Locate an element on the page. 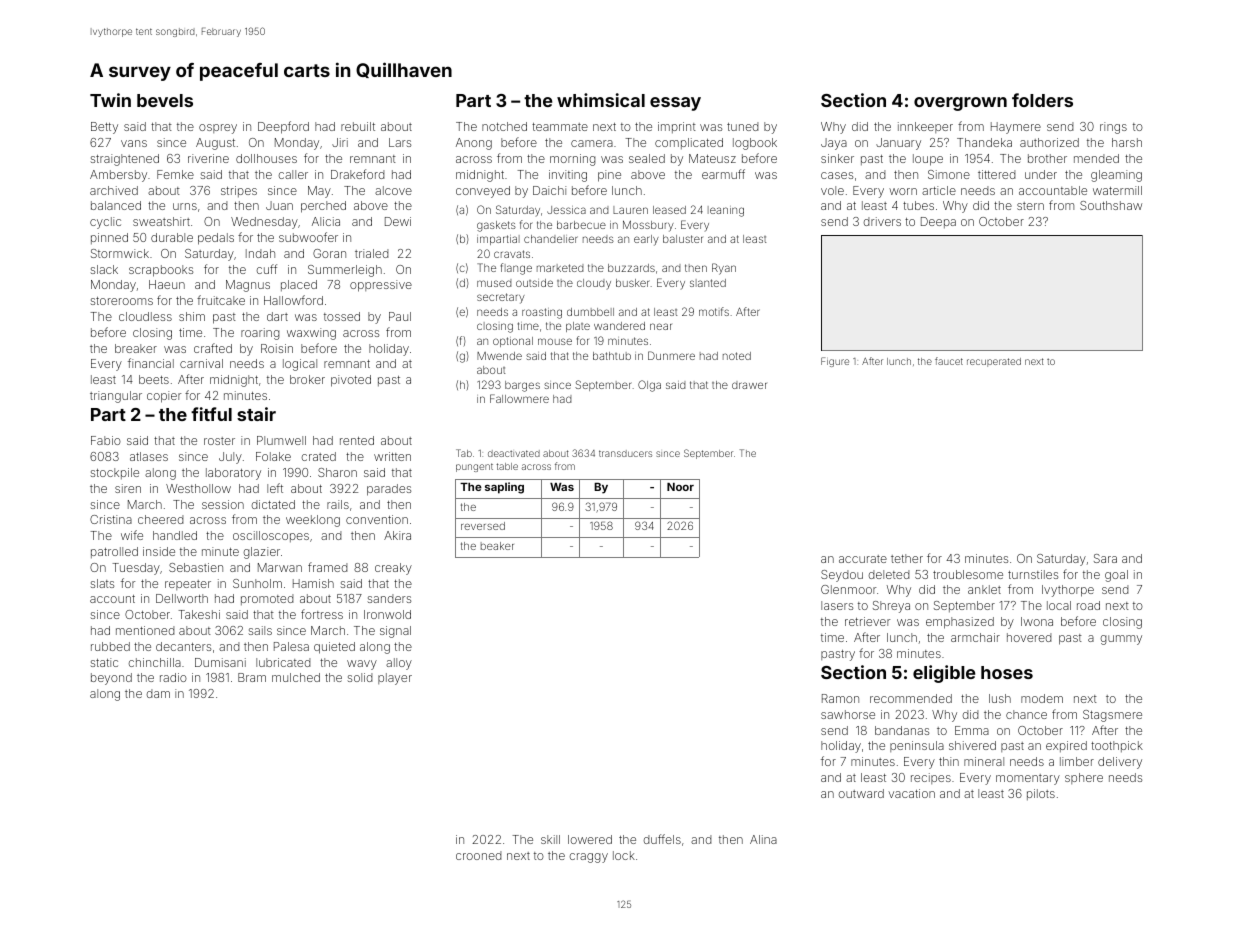 Image resolution: width=1233 pixels, height=952 pixels. skill is located at coordinates (550, 839).
